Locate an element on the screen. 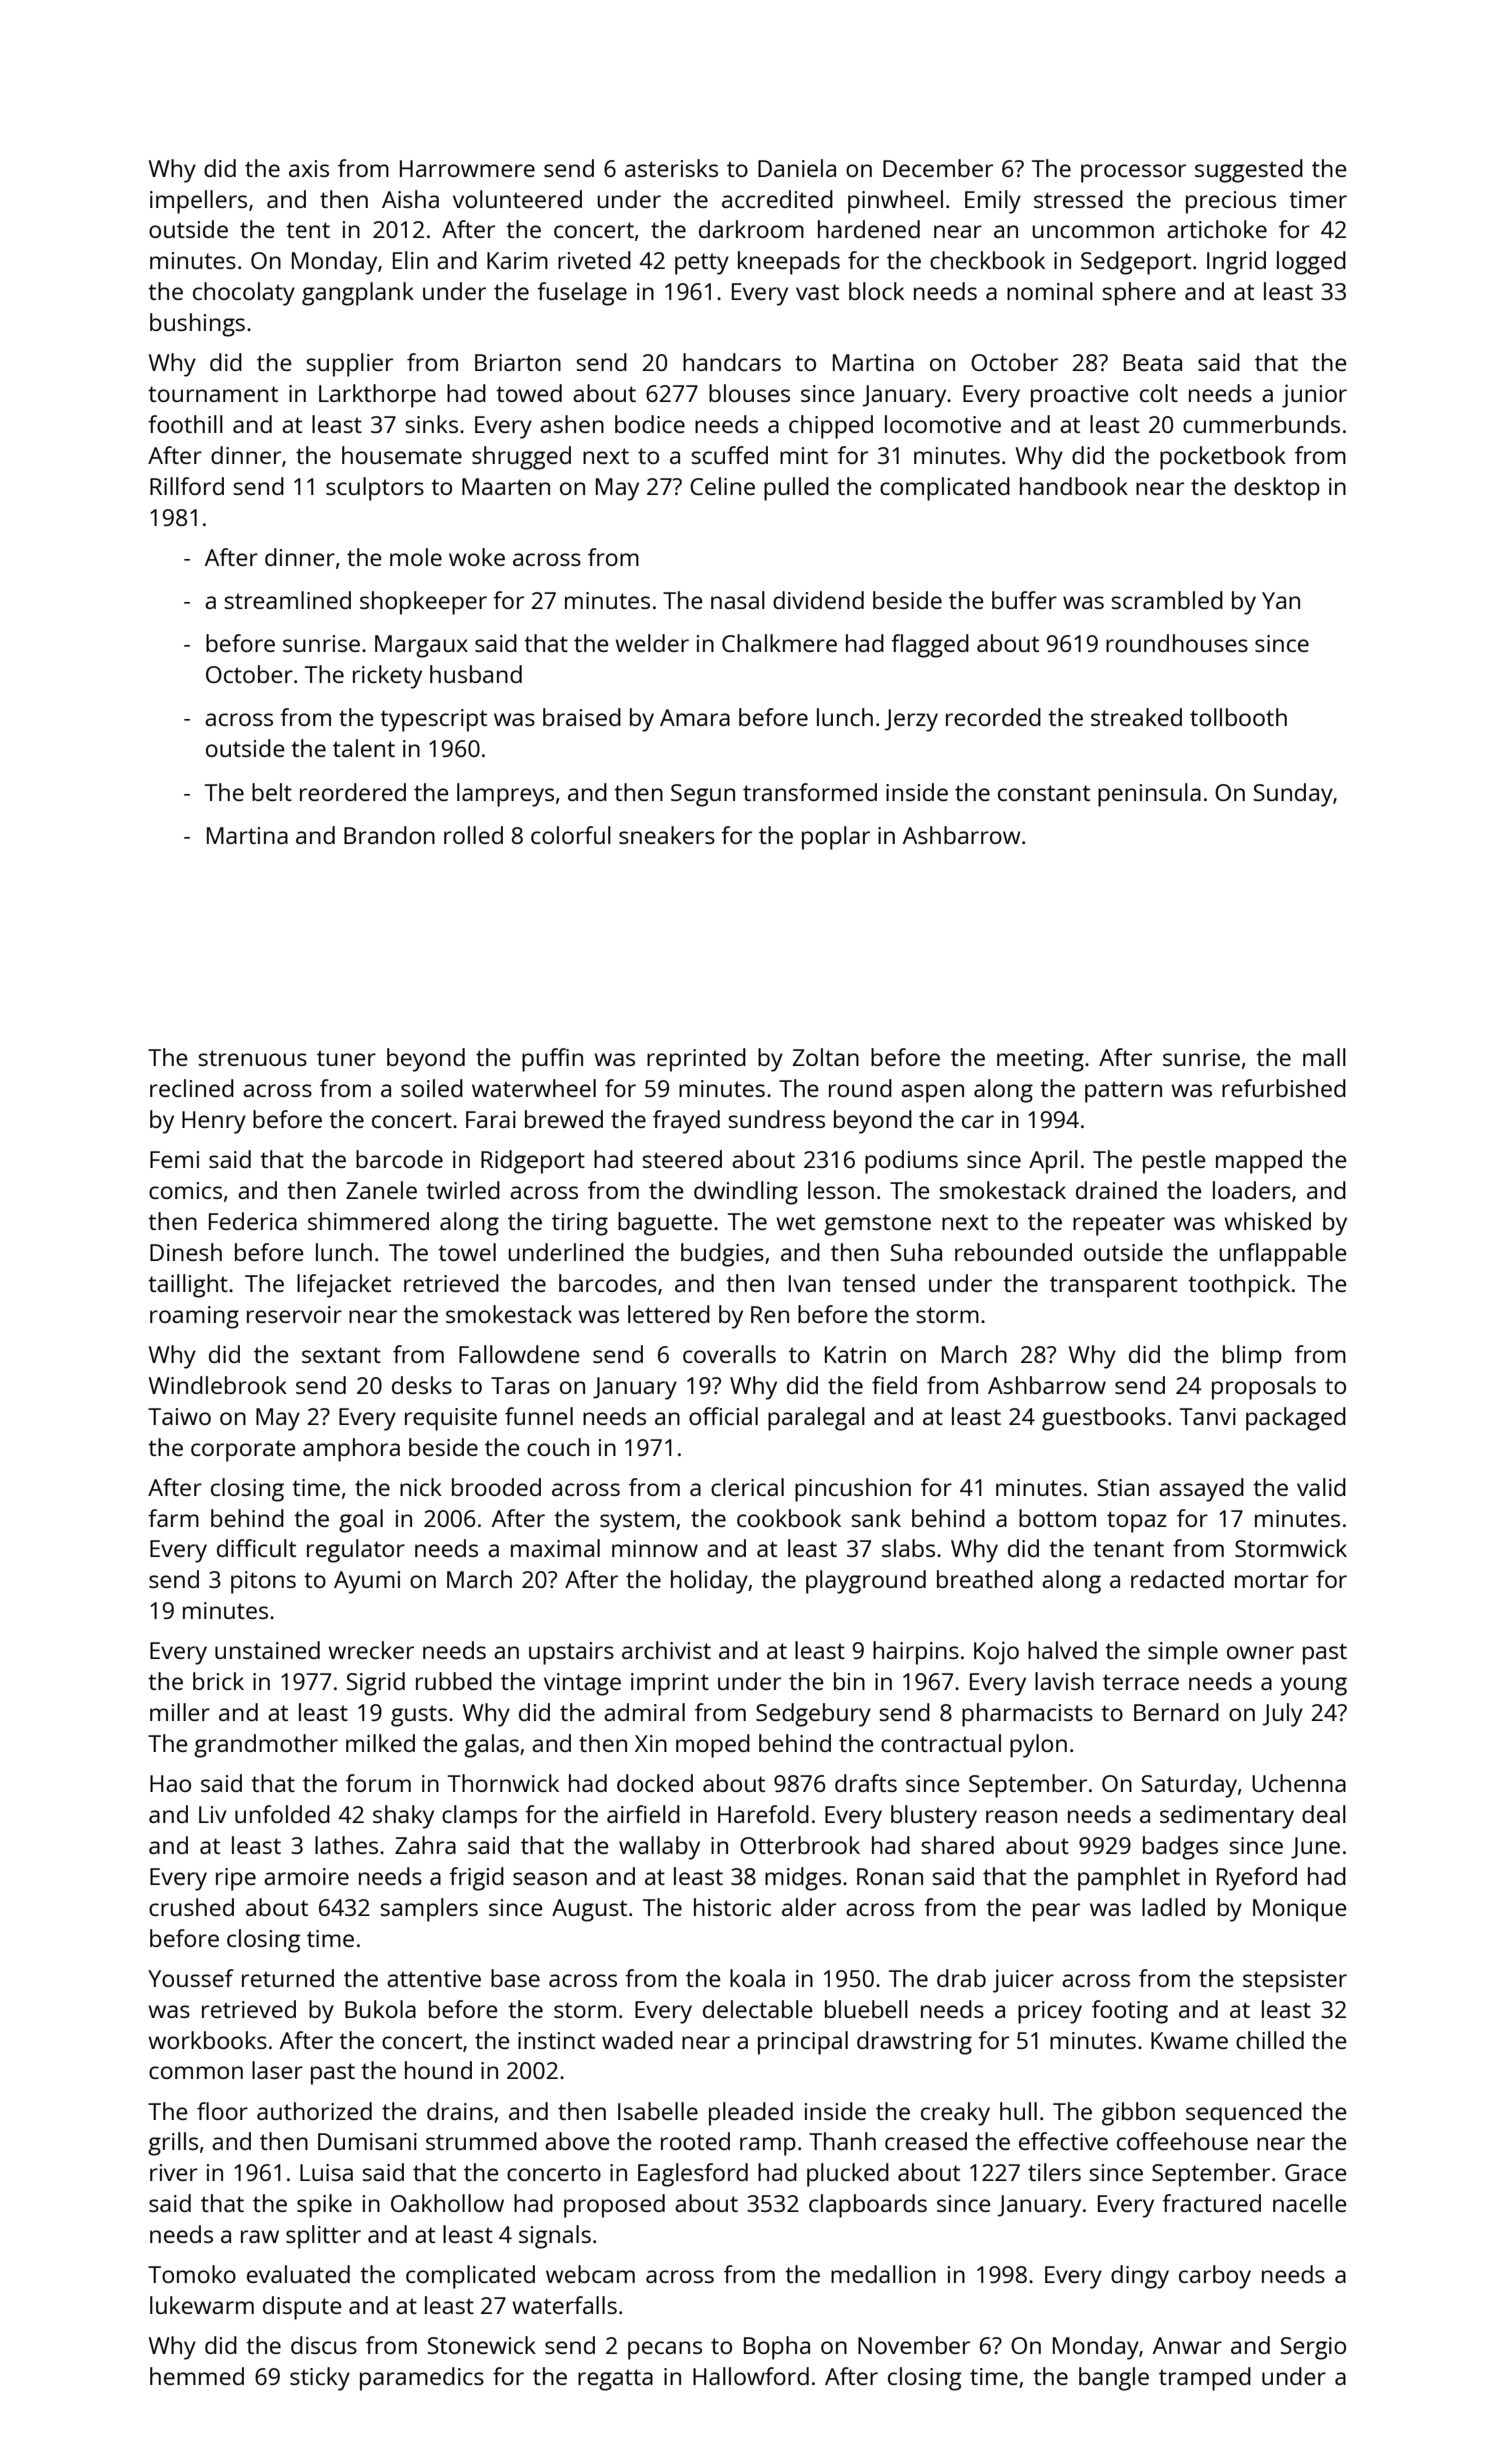 This screenshot has height=2464, width=1496. hemmed is located at coordinates (197, 2376).
